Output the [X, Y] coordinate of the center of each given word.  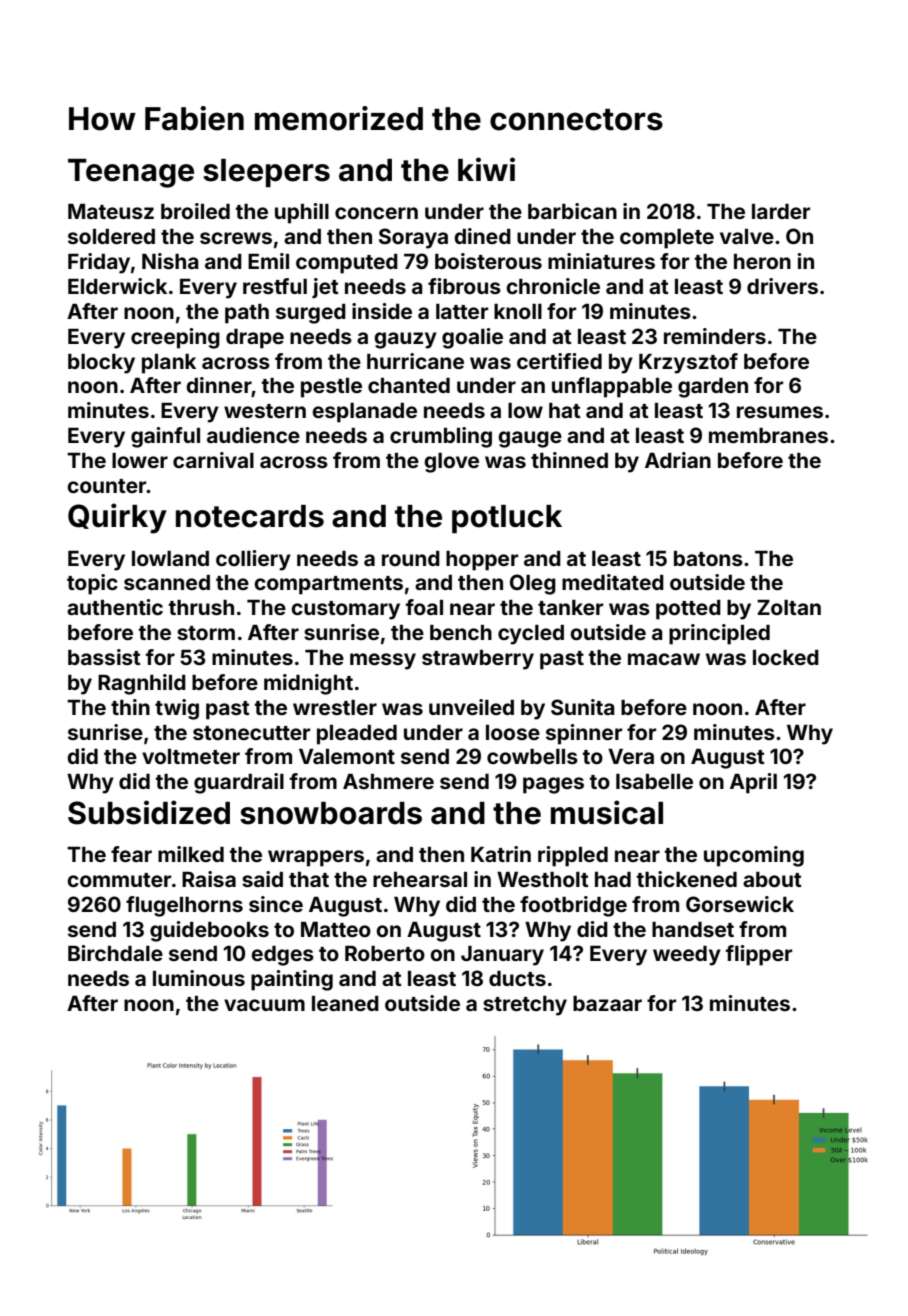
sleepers [266, 173]
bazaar [607, 1003]
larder [781, 211]
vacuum [264, 1005]
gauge [530, 439]
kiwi [486, 169]
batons [708, 558]
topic [92, 584]
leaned [345, 1003]
